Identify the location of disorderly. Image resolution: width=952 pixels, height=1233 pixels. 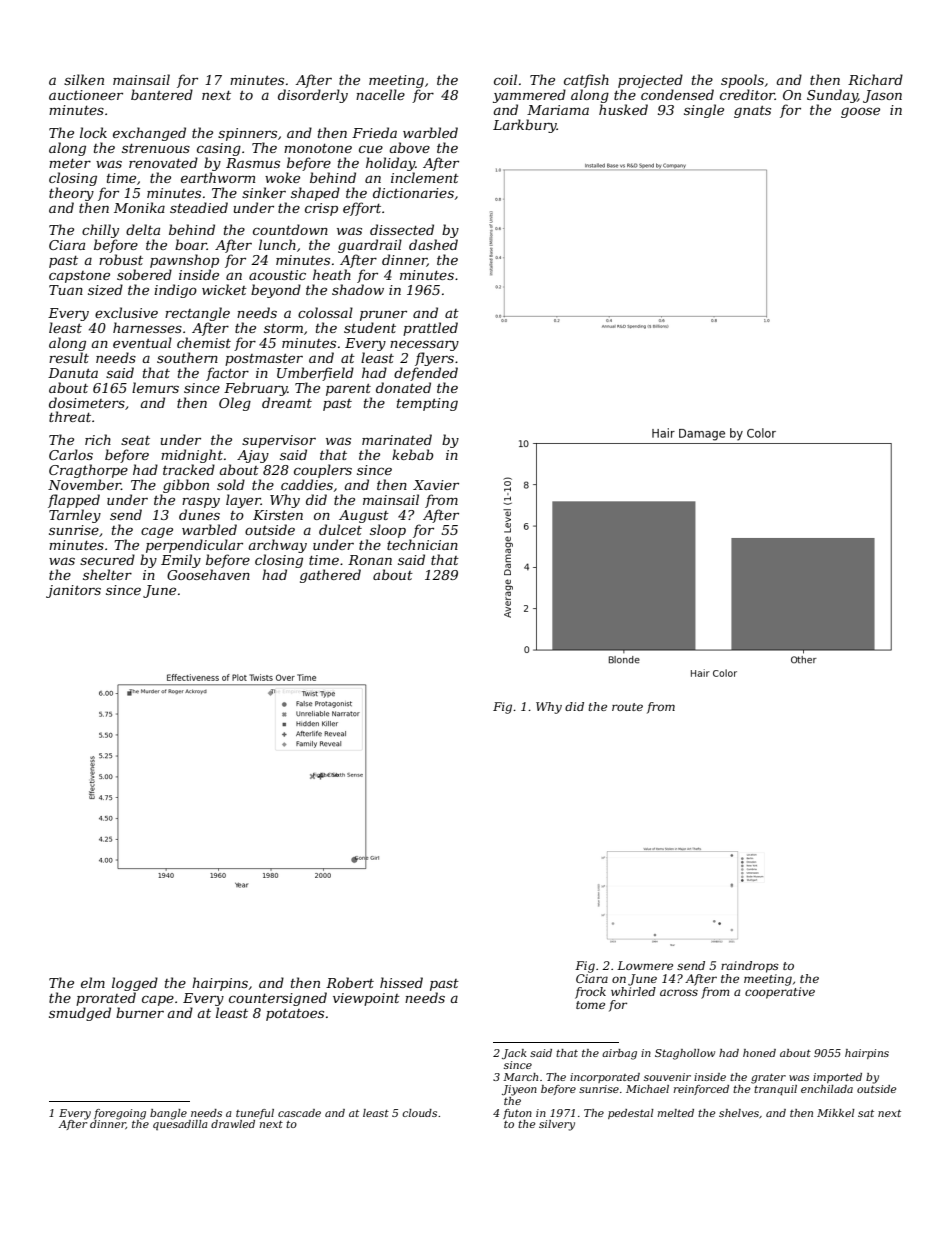
(313, 96).
